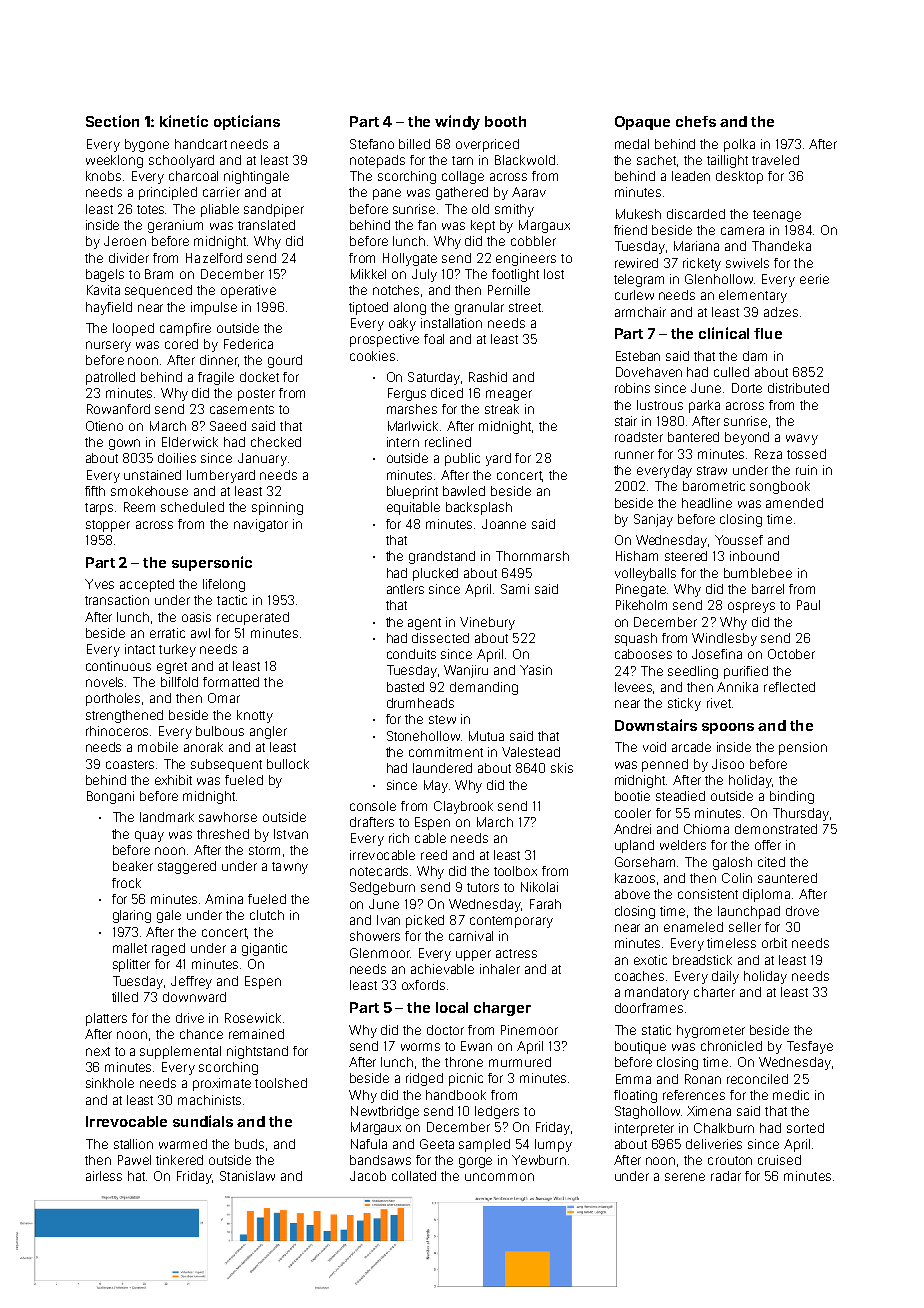 Image resolution: width=924 pixels, height=1308 pixels. I want to click on backsplash, so click(479, 508).
